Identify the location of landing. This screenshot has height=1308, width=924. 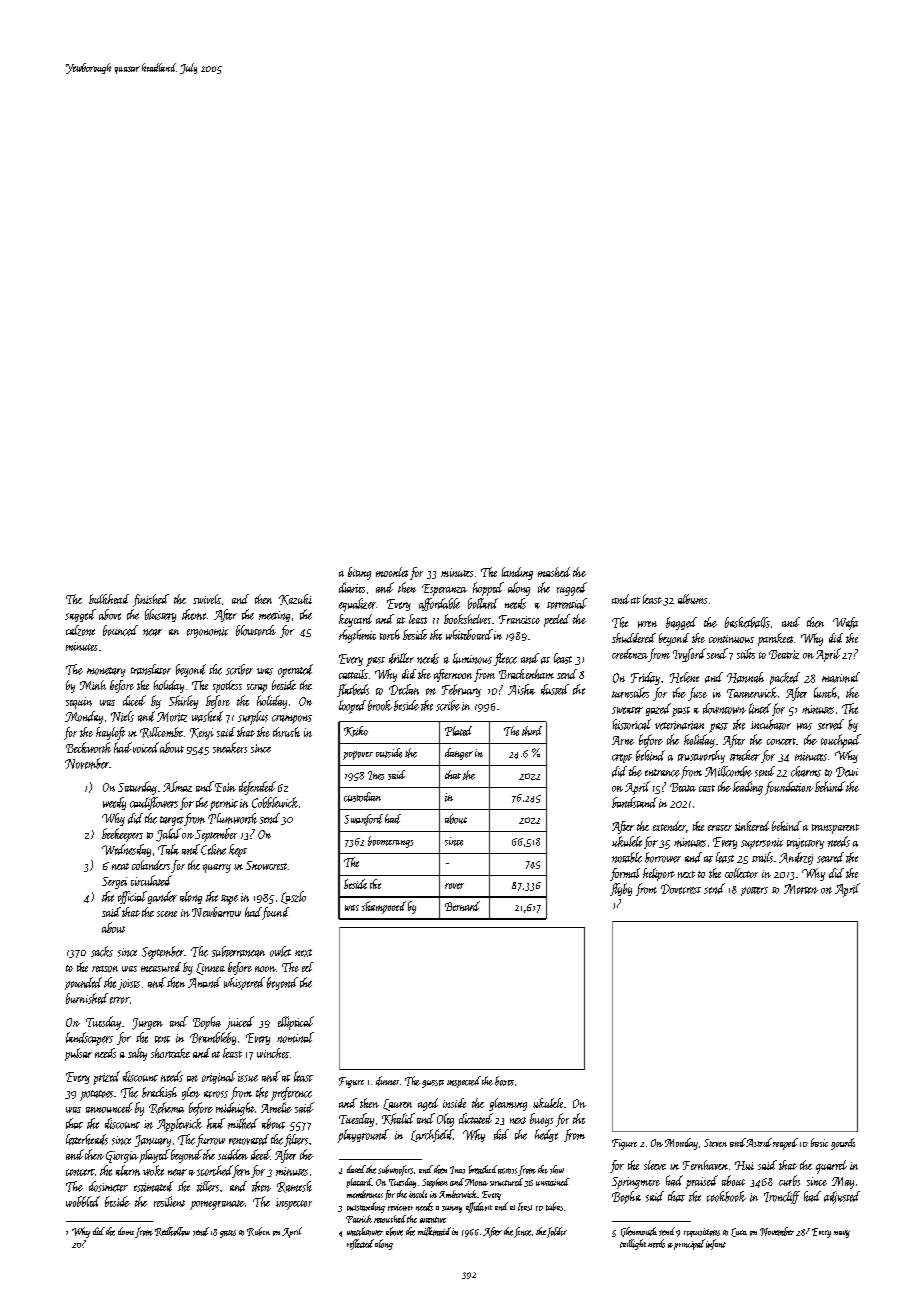
(517, 573).
